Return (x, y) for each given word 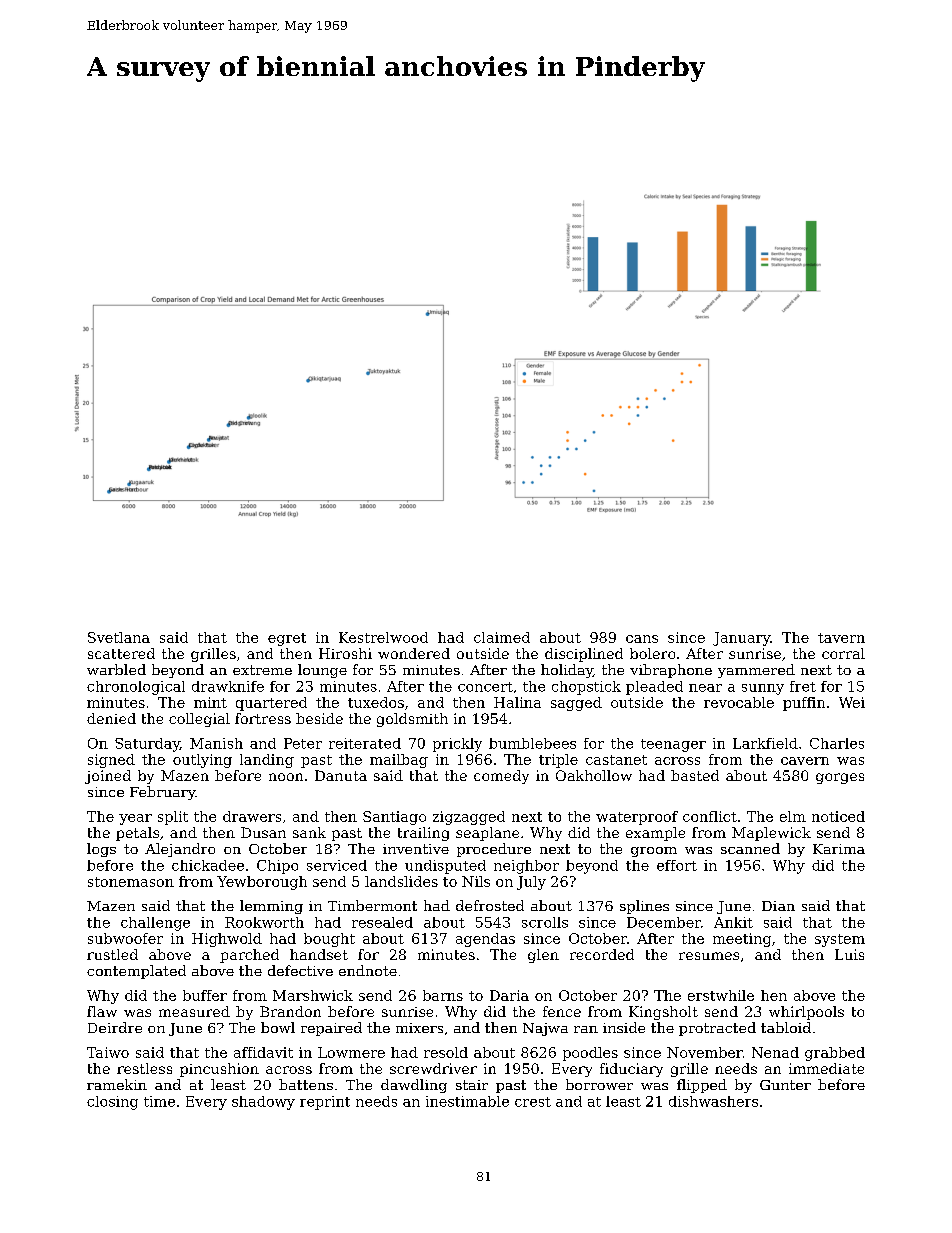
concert (485, 687)
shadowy (263, 1103)
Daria (509, 995)
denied (111, 718)
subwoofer (125, 938)
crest (533, 1102)
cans (642, 639)
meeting (742, 940)
